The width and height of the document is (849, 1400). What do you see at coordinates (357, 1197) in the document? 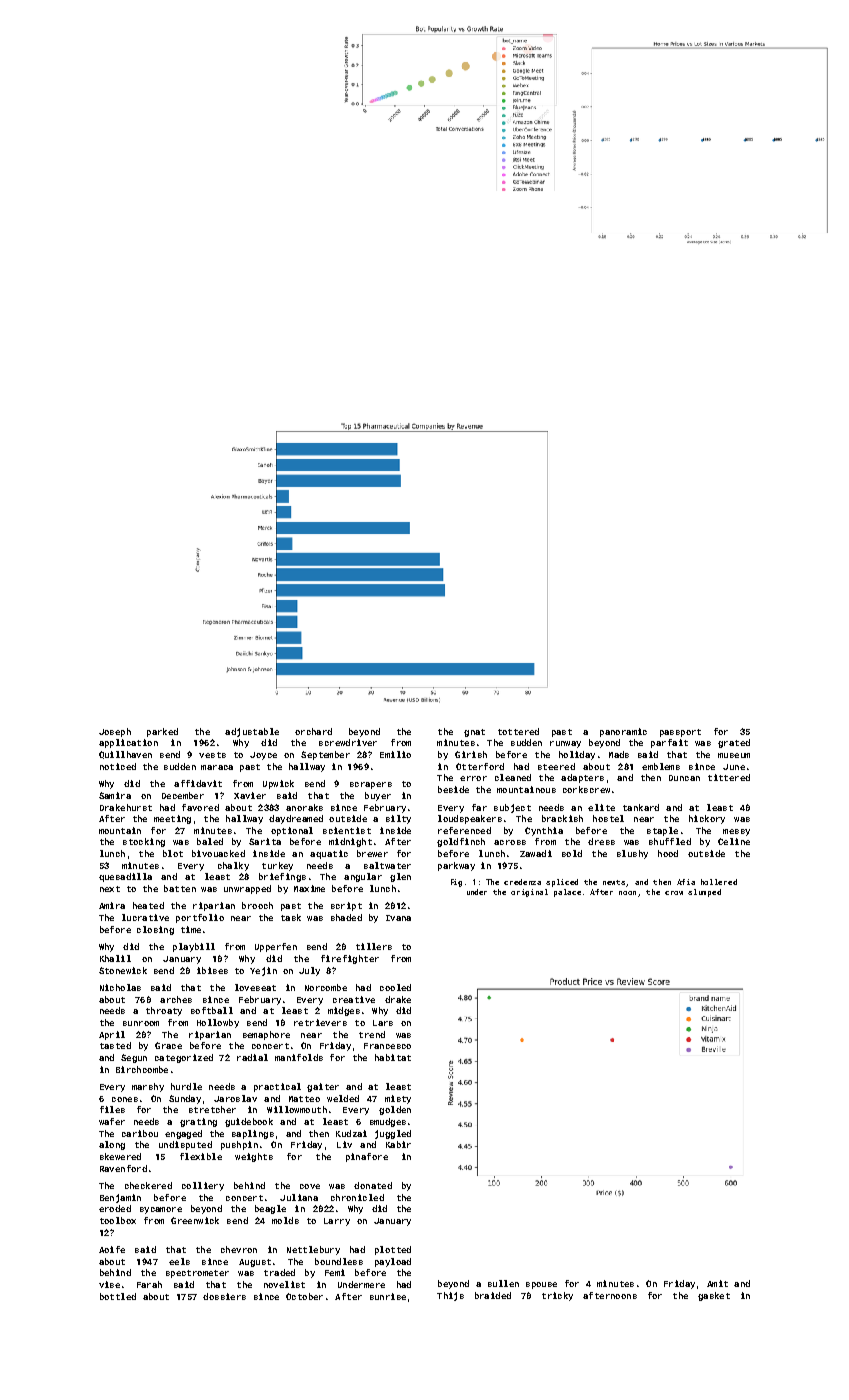
I see `chronicled` at bounding box center [357, 1197].
